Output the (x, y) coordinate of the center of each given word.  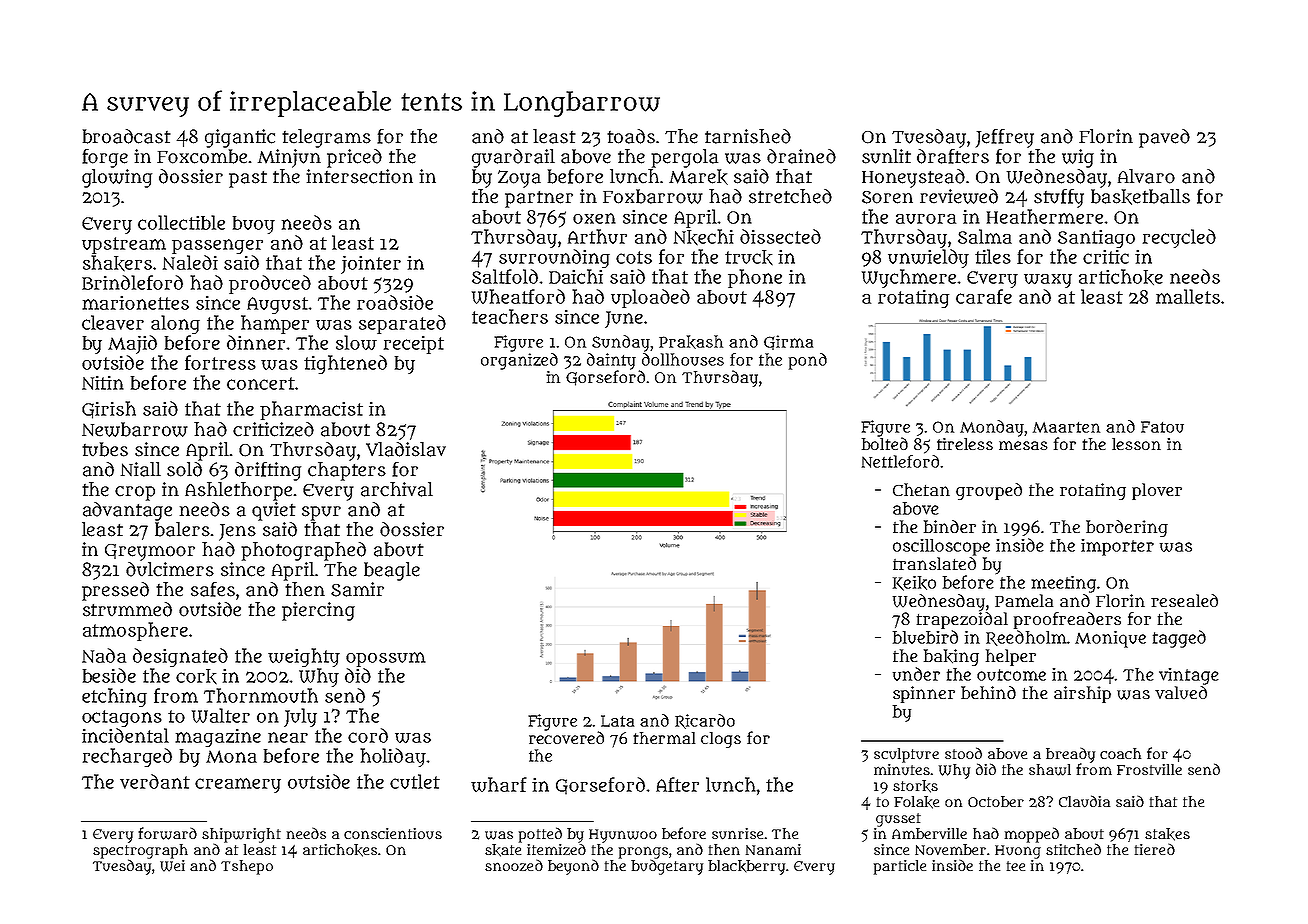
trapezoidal (962, 620)
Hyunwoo (623, 836)
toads (631, 136)
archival (397, 489)
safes (213, 589)
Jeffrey (1004, 138)
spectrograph (140, 851)
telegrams (326, 138)
